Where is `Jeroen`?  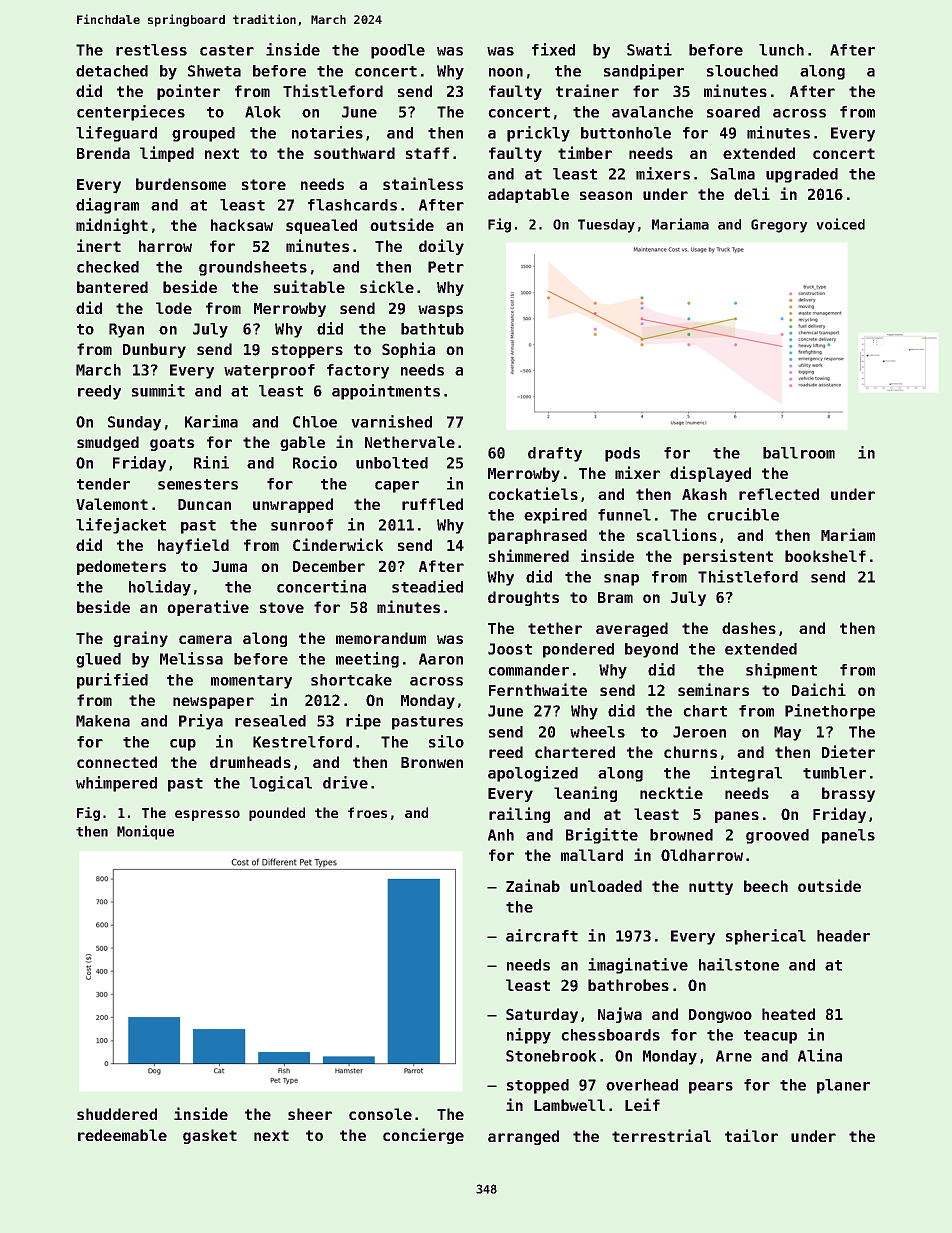 Jeroen is located at coordinates (699, 732).
